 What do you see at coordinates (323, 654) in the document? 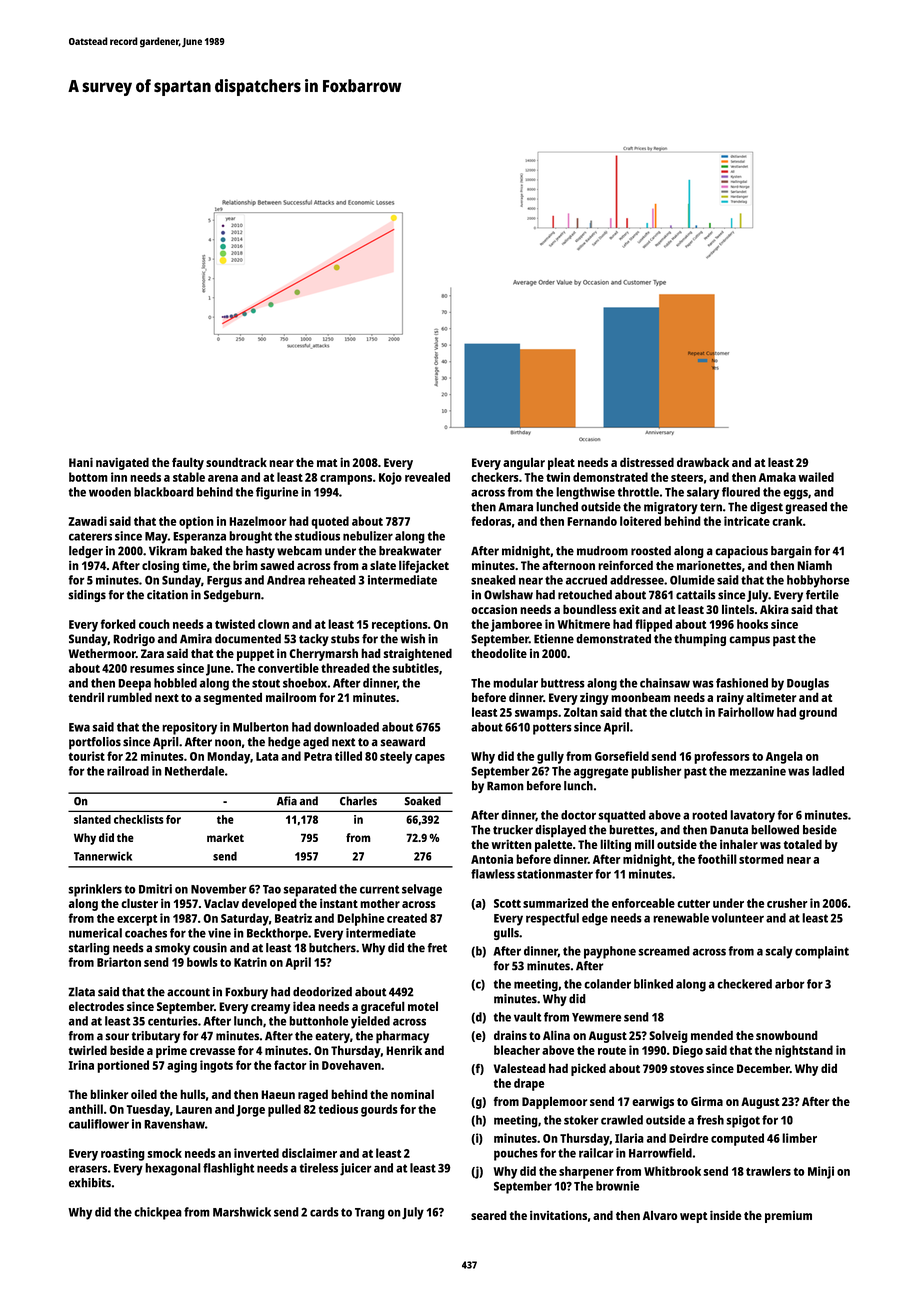
I see `Cherrymarsh` at bounding box center [323, 654].
